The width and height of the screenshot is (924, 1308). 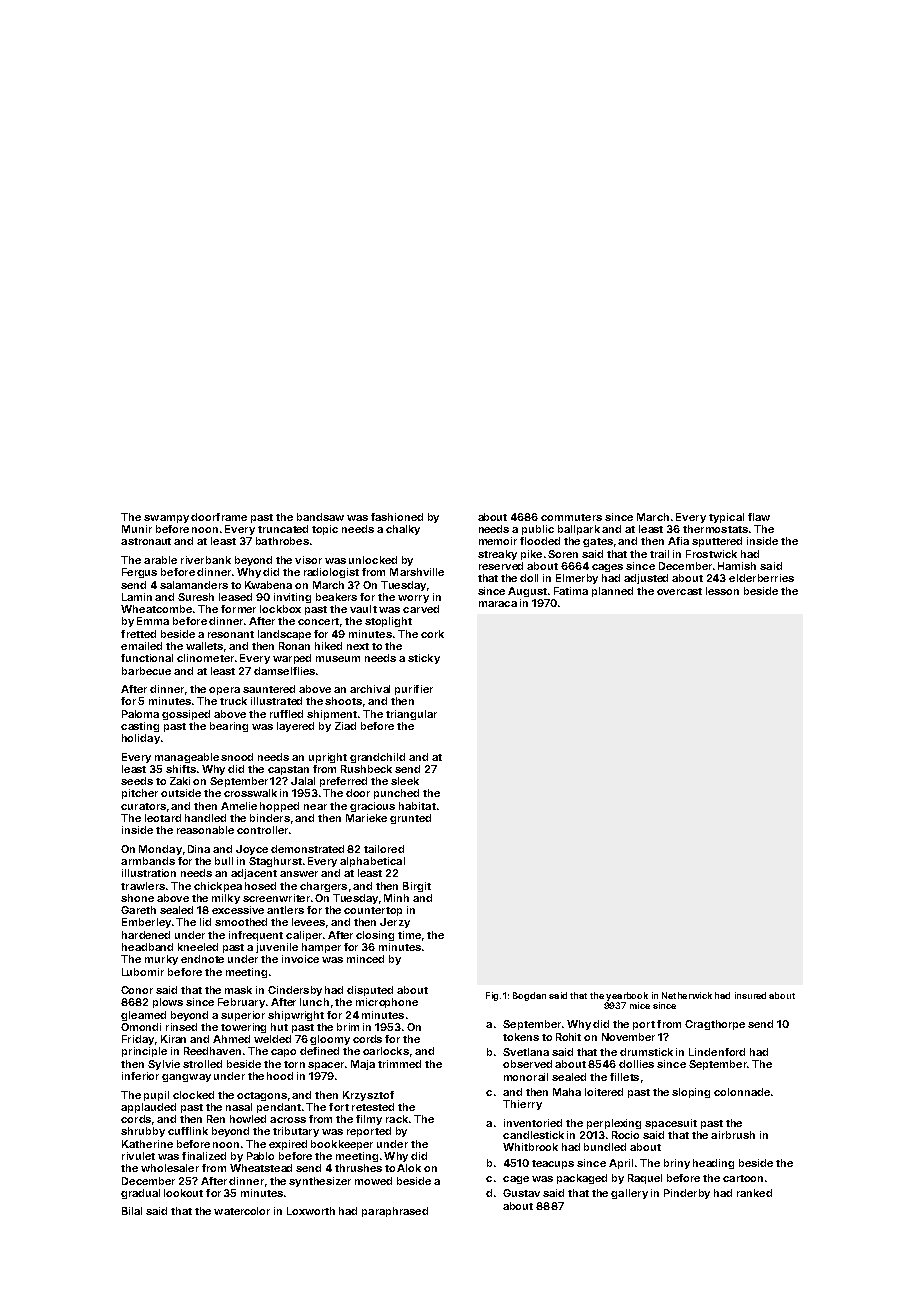 What do you see at coordinates (521, 1037) in the screenshot?
I see `tokens` at bounding box center [521, 1037].
